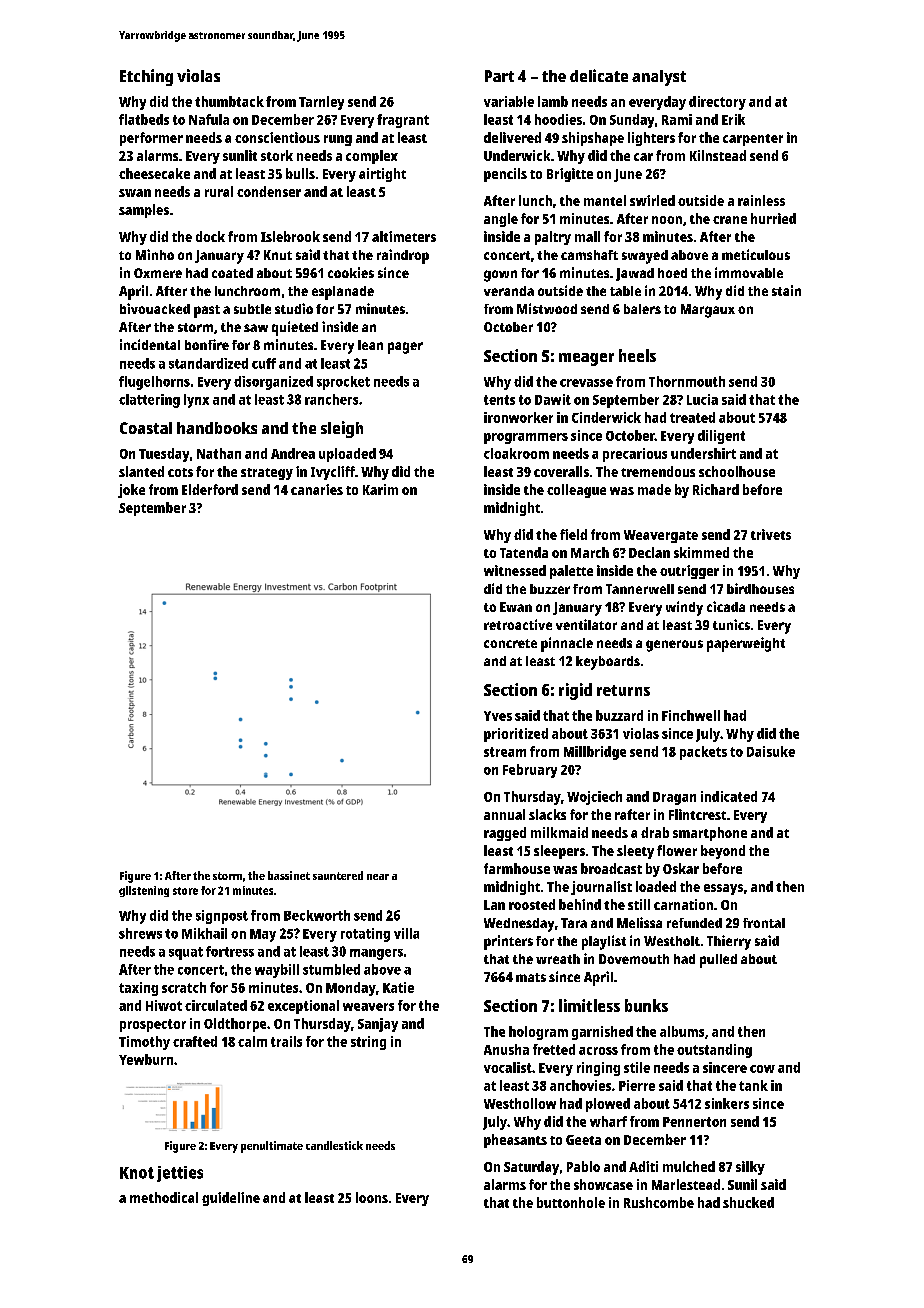 The width and height of the page is (924, 1308). I want to click on field, so click(573, 534).
